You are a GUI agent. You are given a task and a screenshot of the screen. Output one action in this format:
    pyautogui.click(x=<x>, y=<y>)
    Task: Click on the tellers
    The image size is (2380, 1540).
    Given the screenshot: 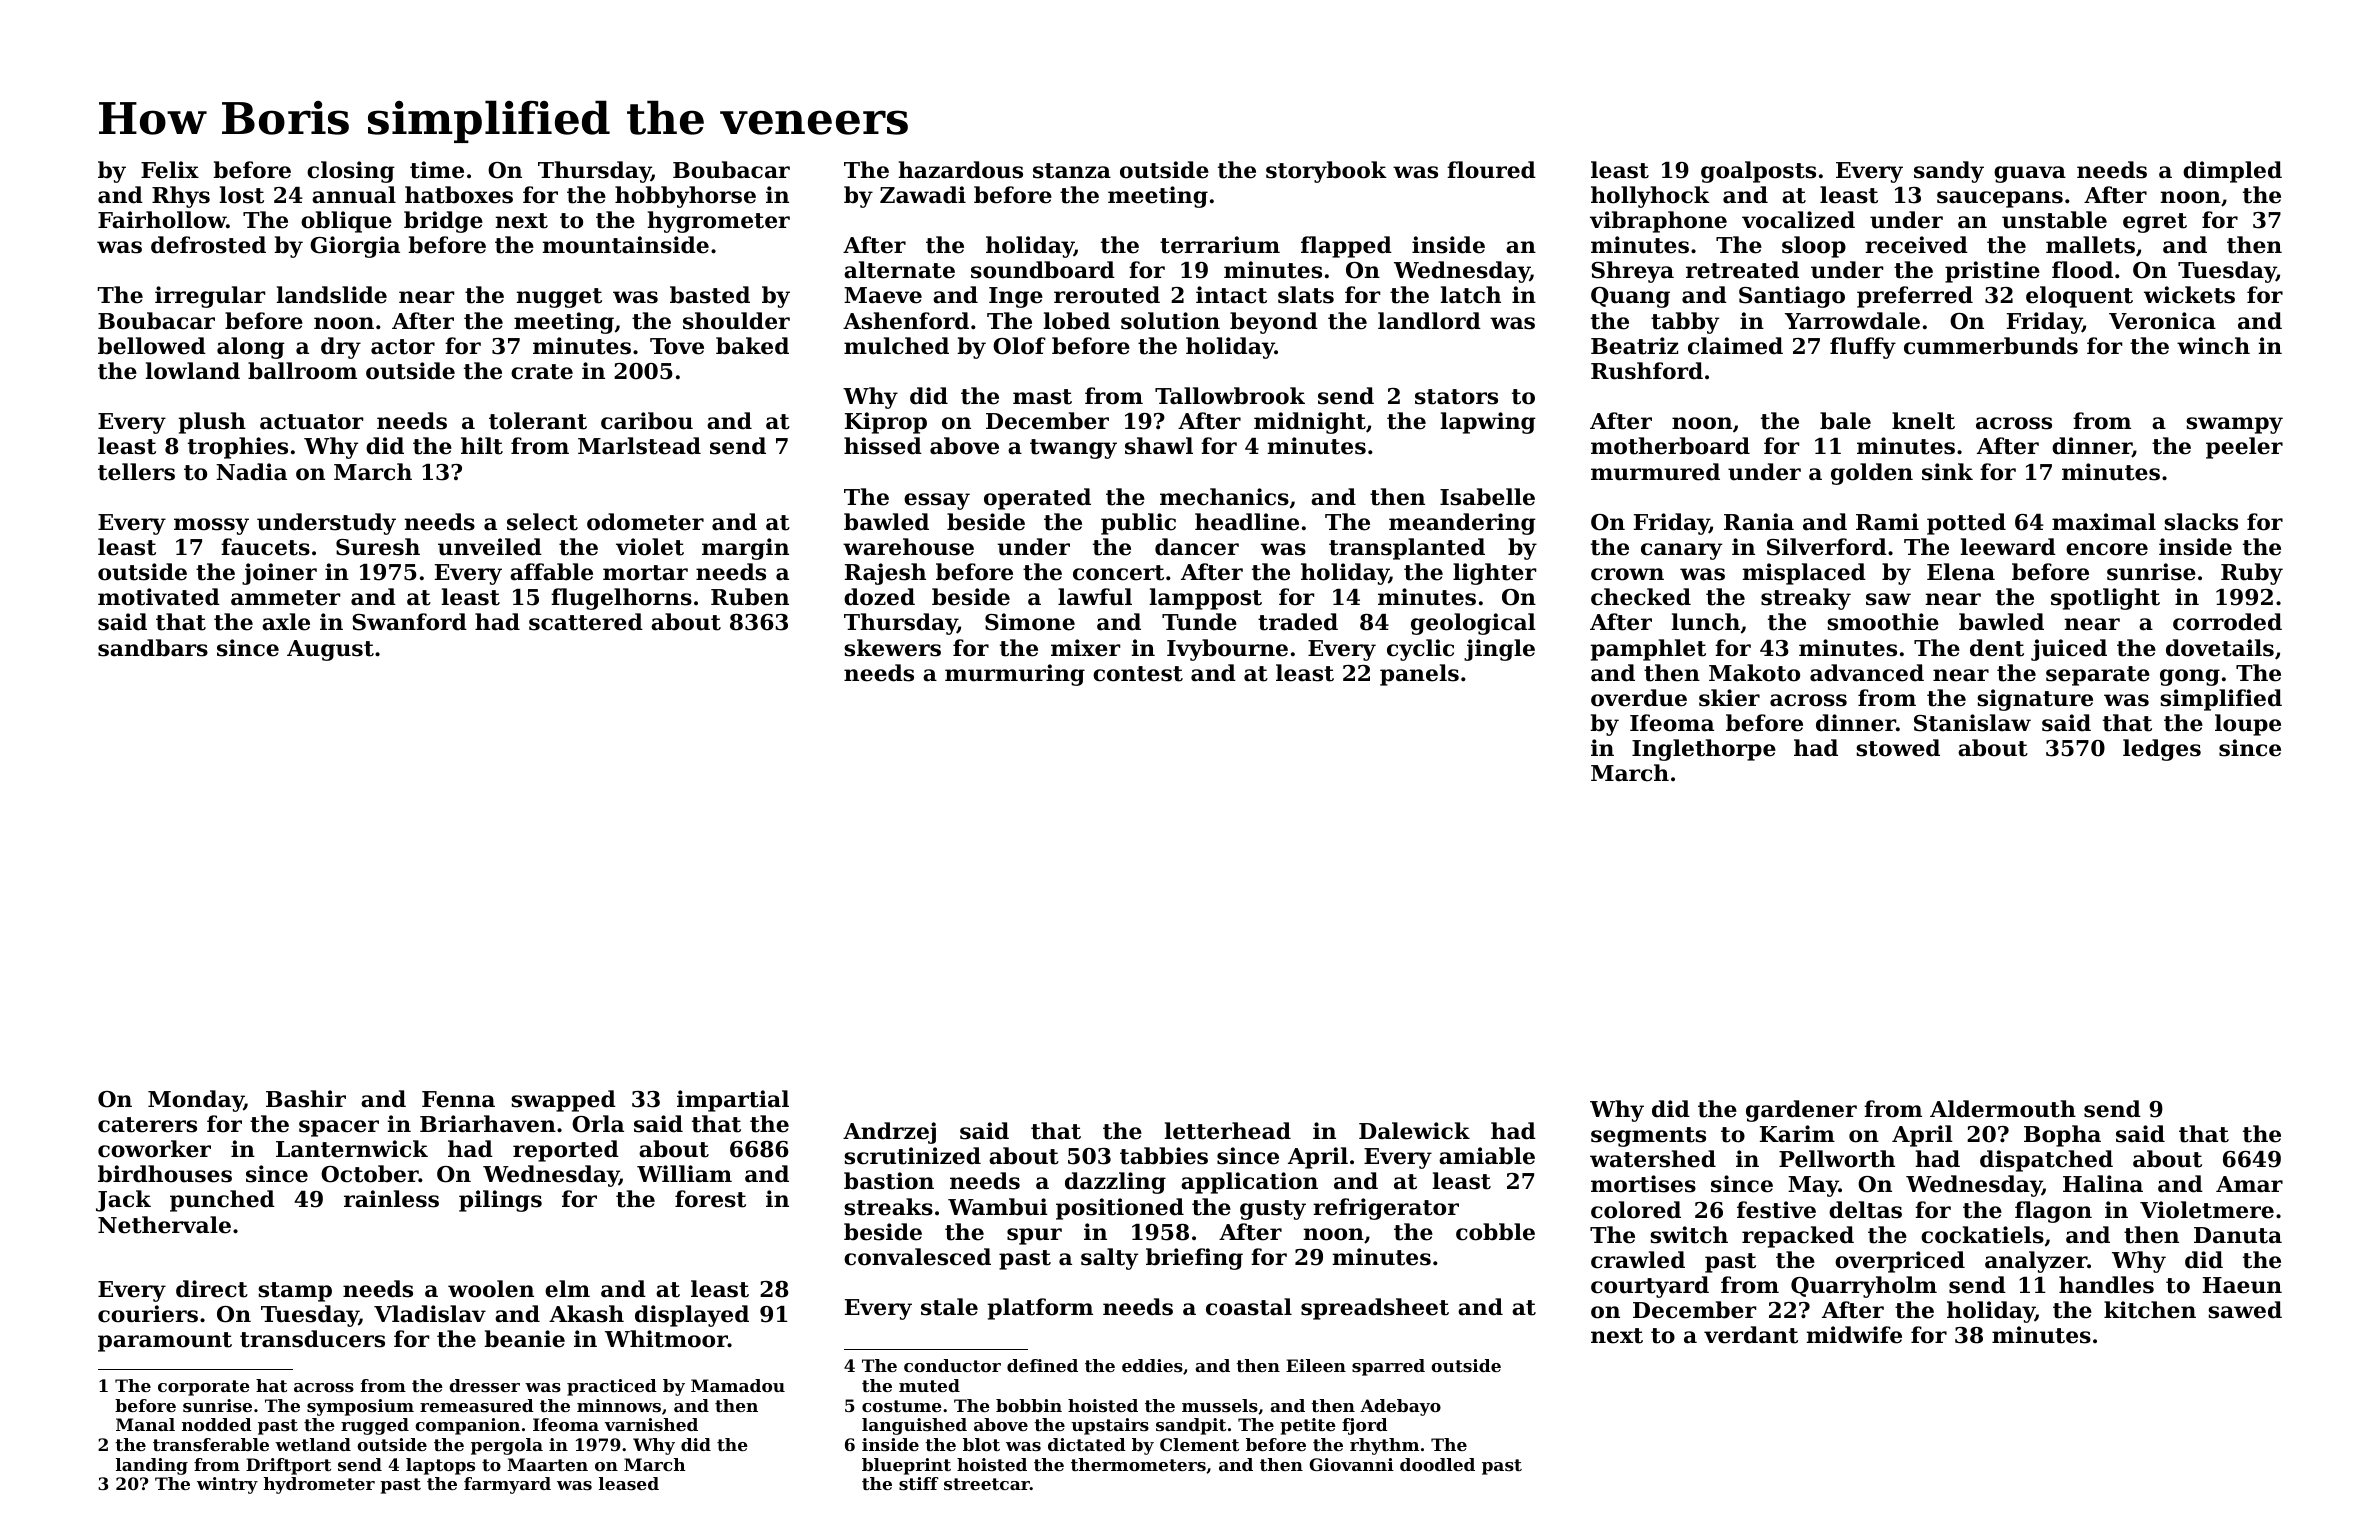 What is the action you would take?
    pyautogui.click(x=136, y=472)
